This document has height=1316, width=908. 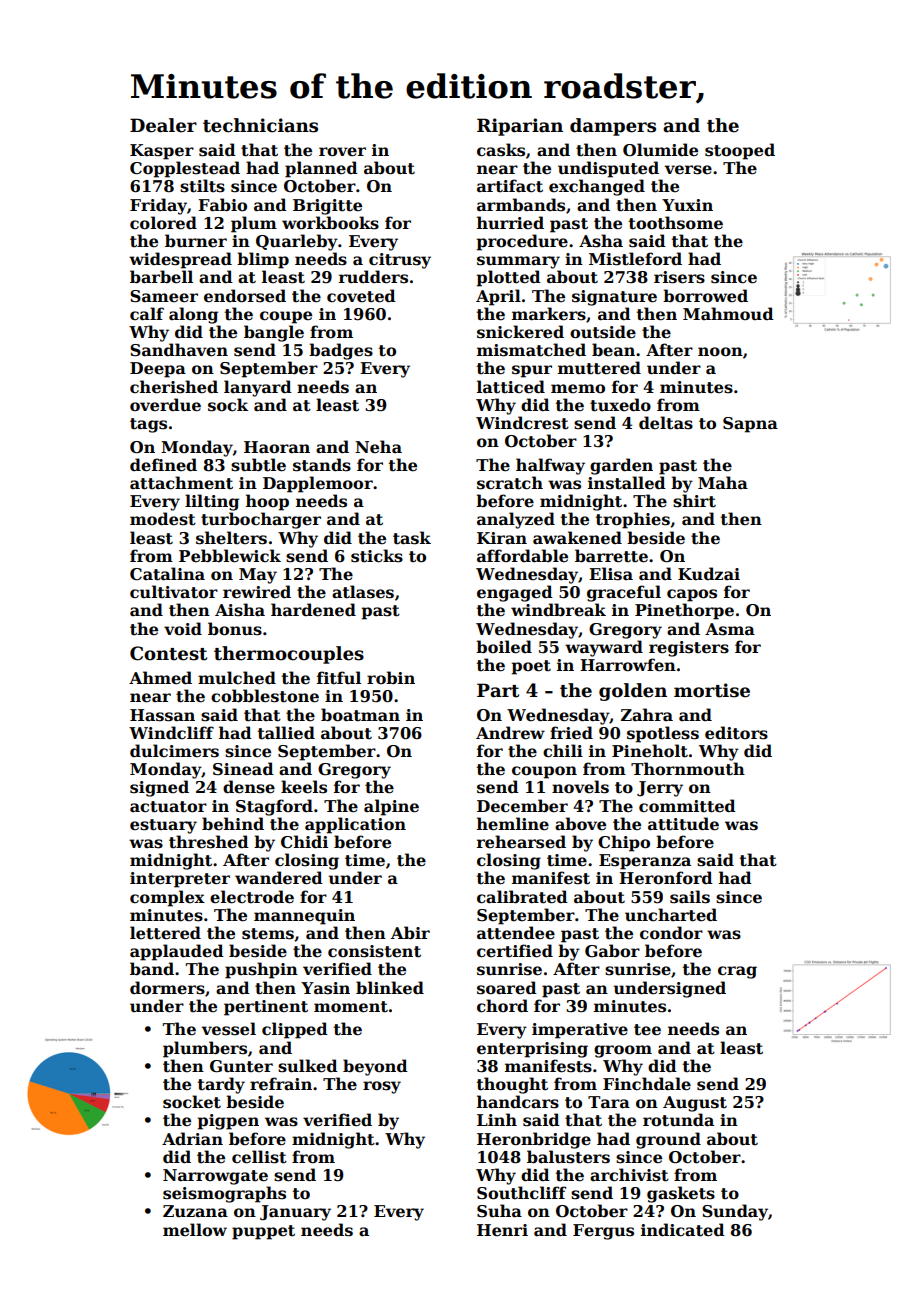 I want to click on Pebblewick, so click(x=230, y=556).
